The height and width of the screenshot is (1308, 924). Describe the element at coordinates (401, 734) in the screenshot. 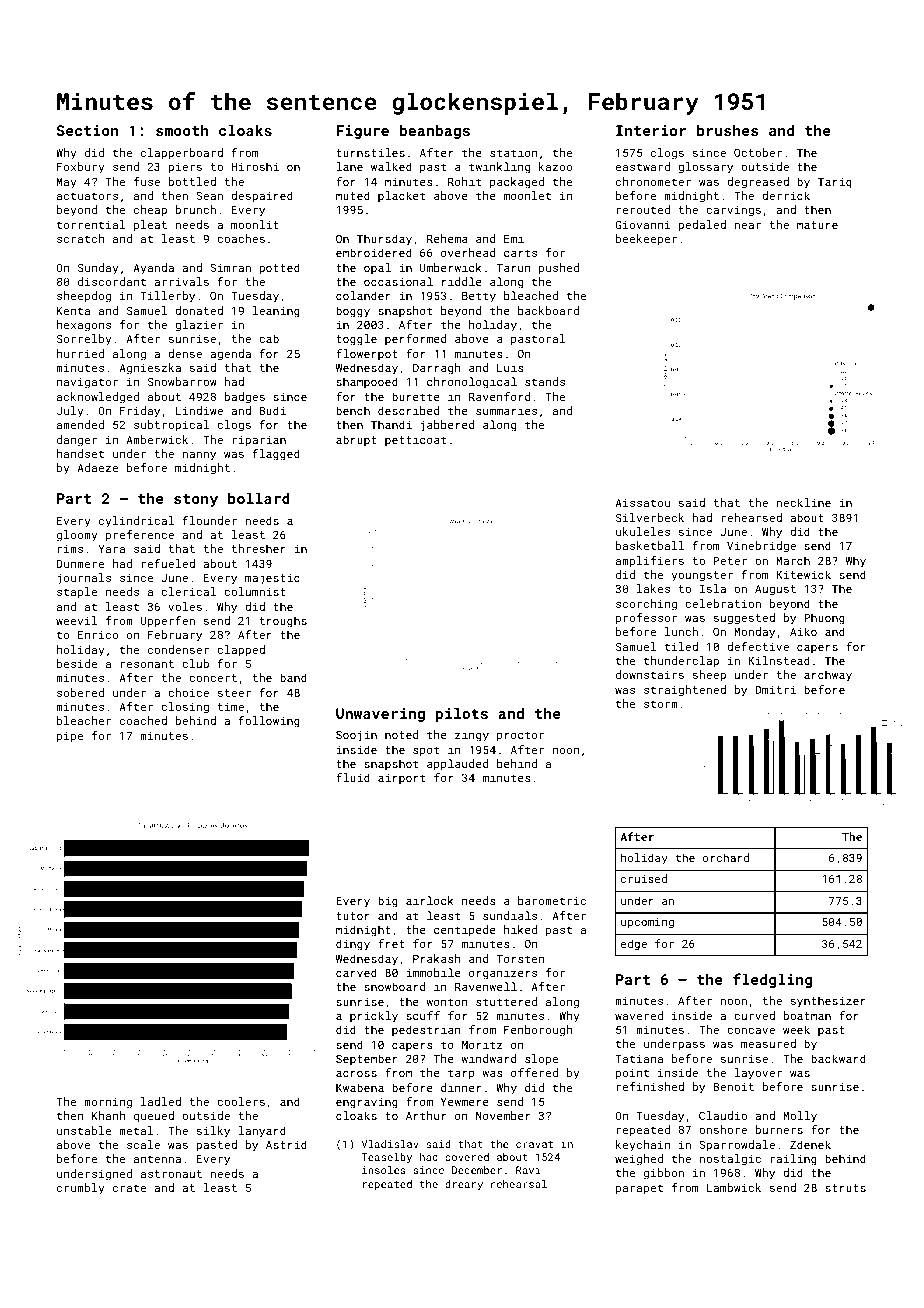

I see `noted` at that location.
